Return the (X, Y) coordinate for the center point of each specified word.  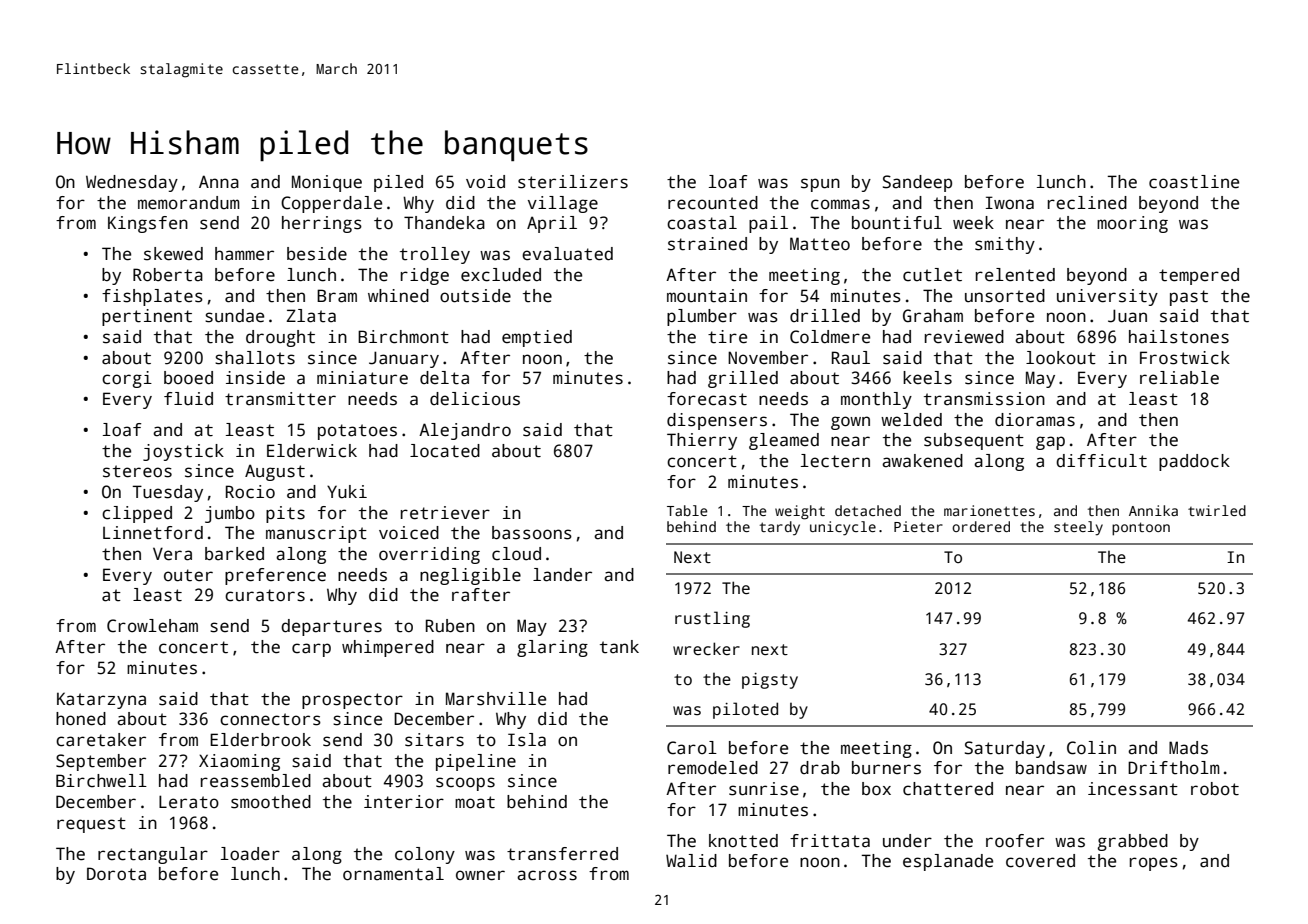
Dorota (116, 874)
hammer (244, 254)
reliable (1179, 378)
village (563, 204)
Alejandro (465, 431)
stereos (137, 471)
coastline (1194, 182)
